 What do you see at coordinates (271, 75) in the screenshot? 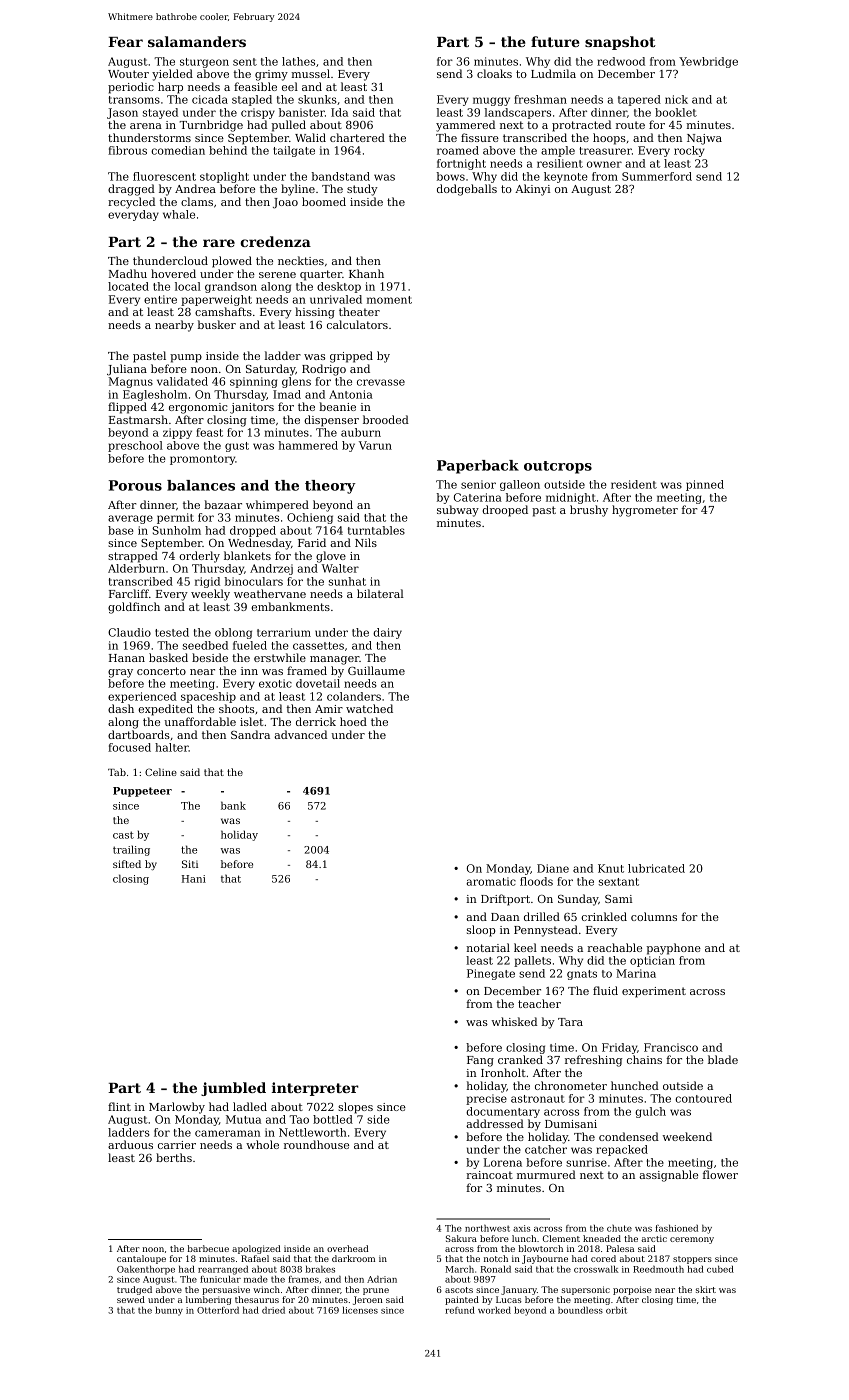
I see `grimy` at bounding box center [271, 75].
